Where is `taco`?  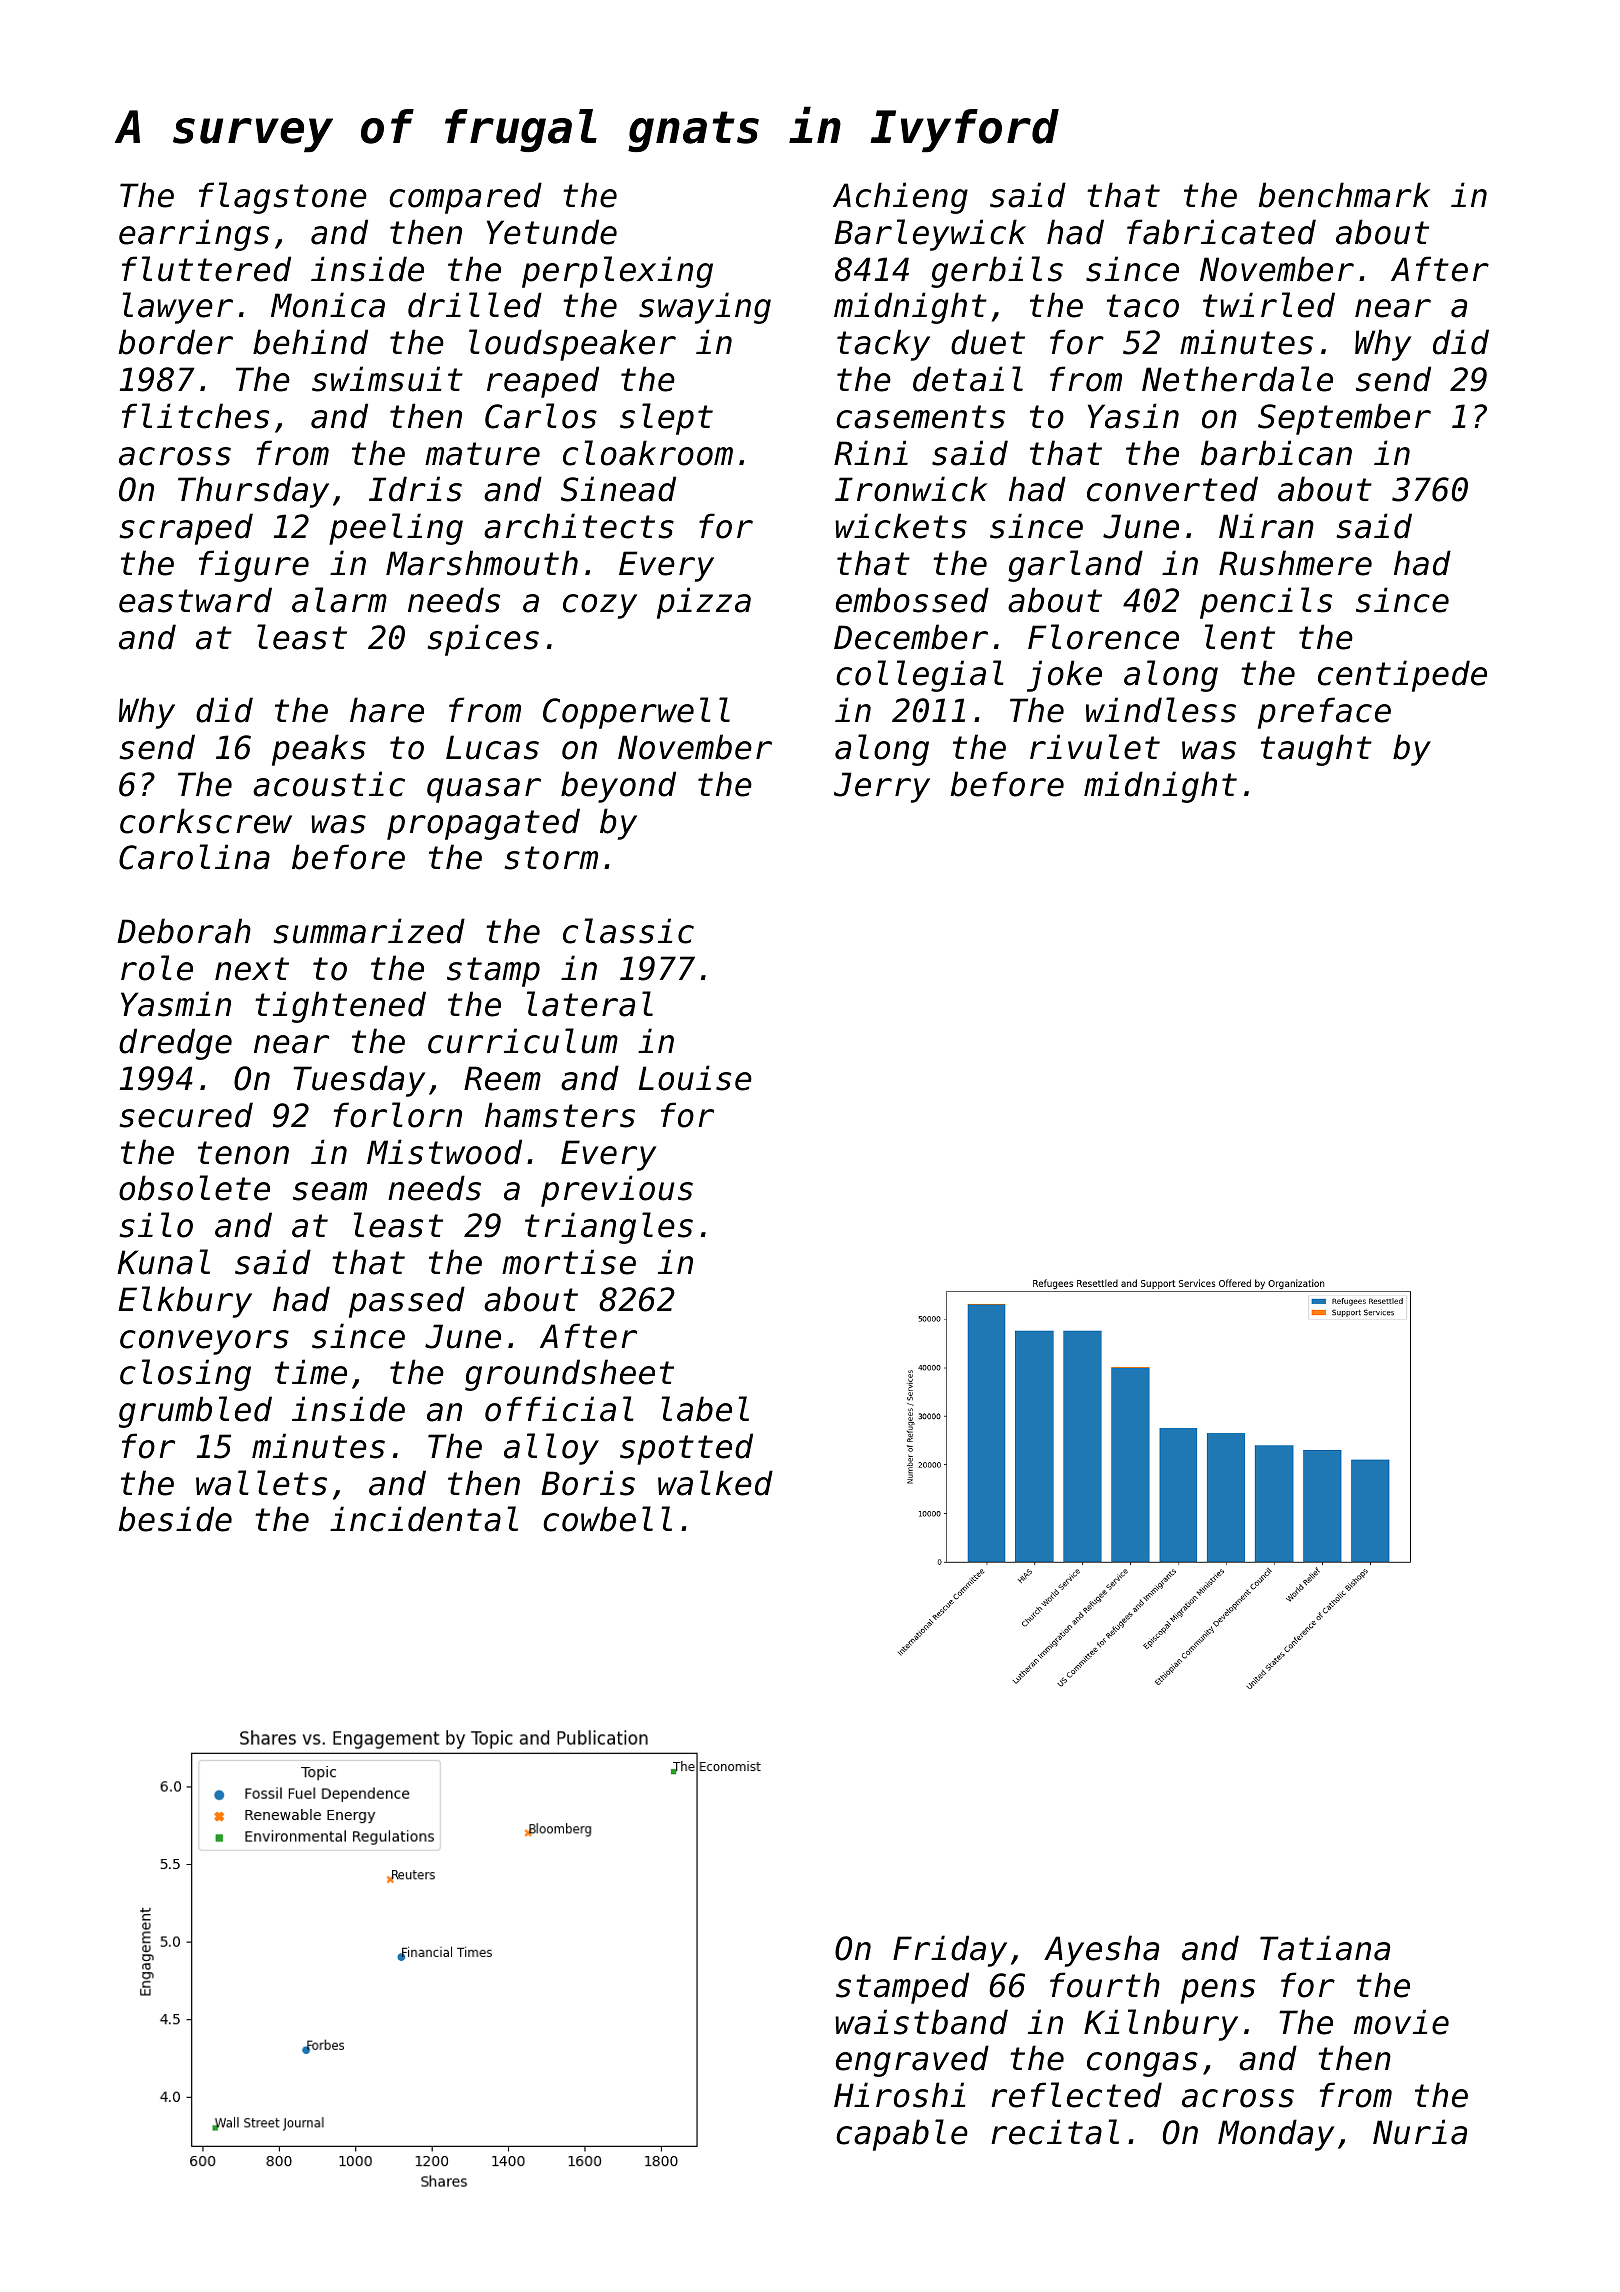
taco is located at coordinates (1143, 306).
